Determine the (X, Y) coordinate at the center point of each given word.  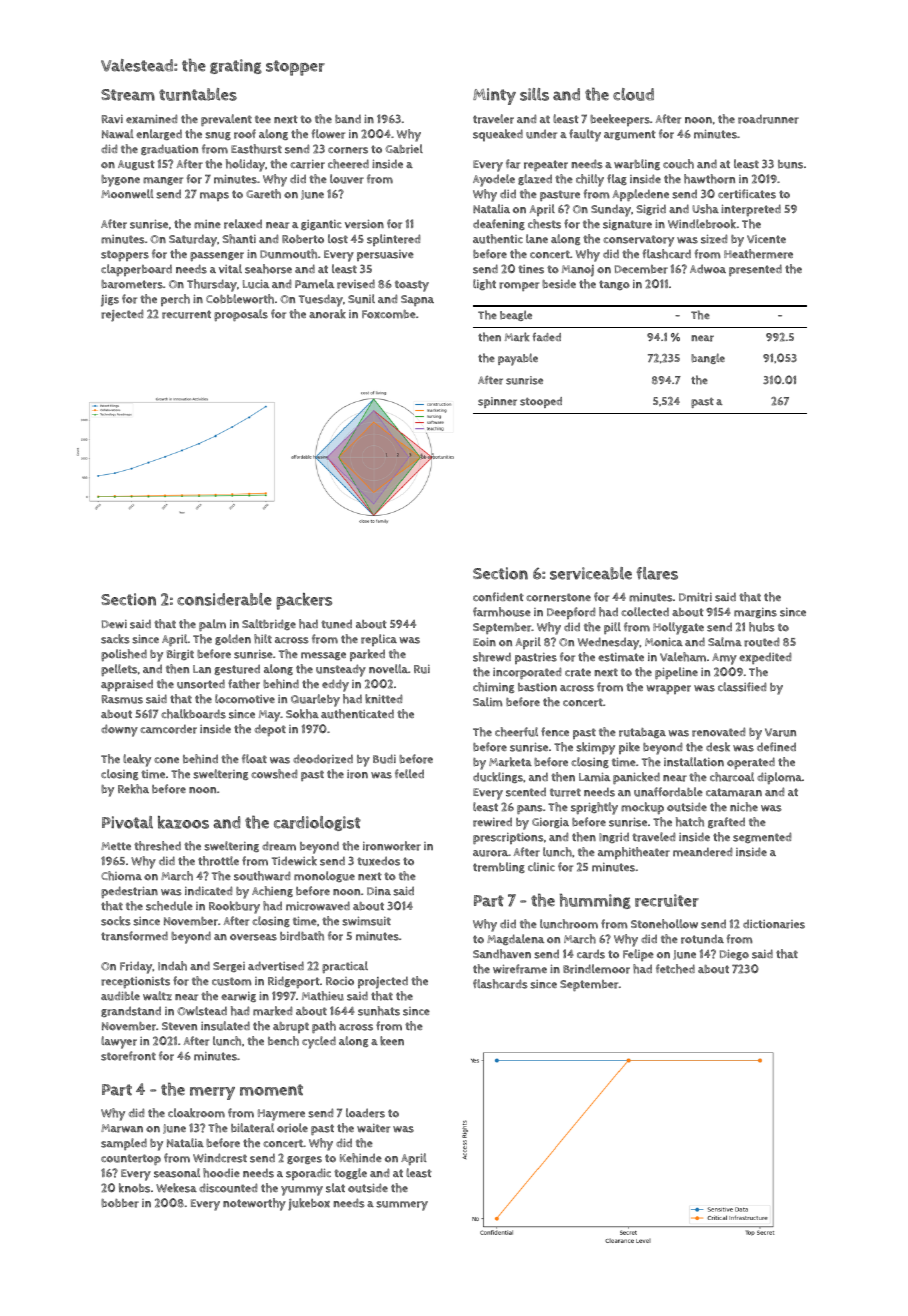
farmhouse (502, 612)
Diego (734, 954)
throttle (218, 861)
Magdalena (515, 939)
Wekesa (176, 1188)
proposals (241, 315)
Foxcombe (389, 314)
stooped (541, 402)
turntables (198, 94)
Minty (494, 96)
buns (790, 164)
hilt (263, 639)
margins (755, 612)
